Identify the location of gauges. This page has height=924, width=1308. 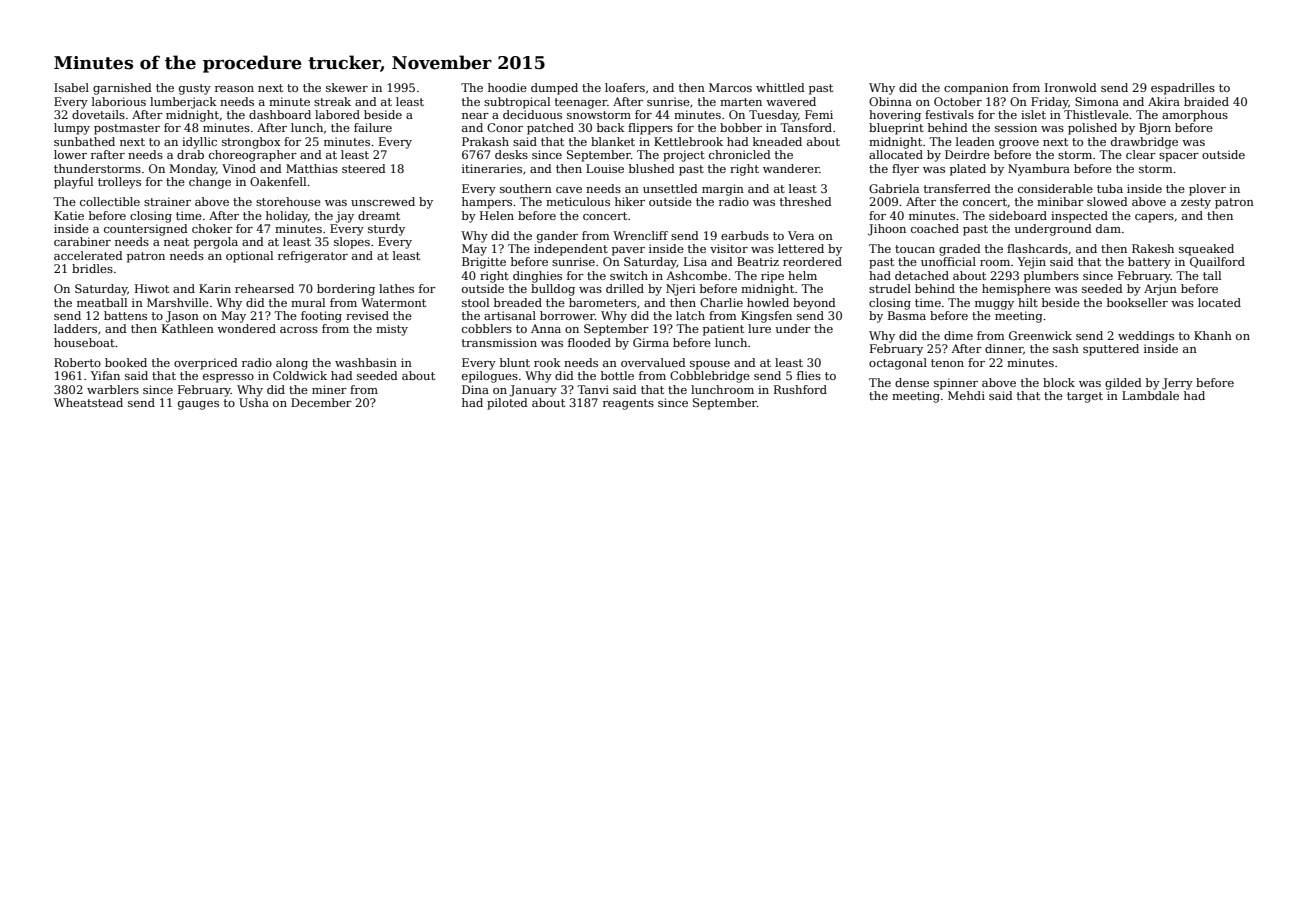
(198, 405).
